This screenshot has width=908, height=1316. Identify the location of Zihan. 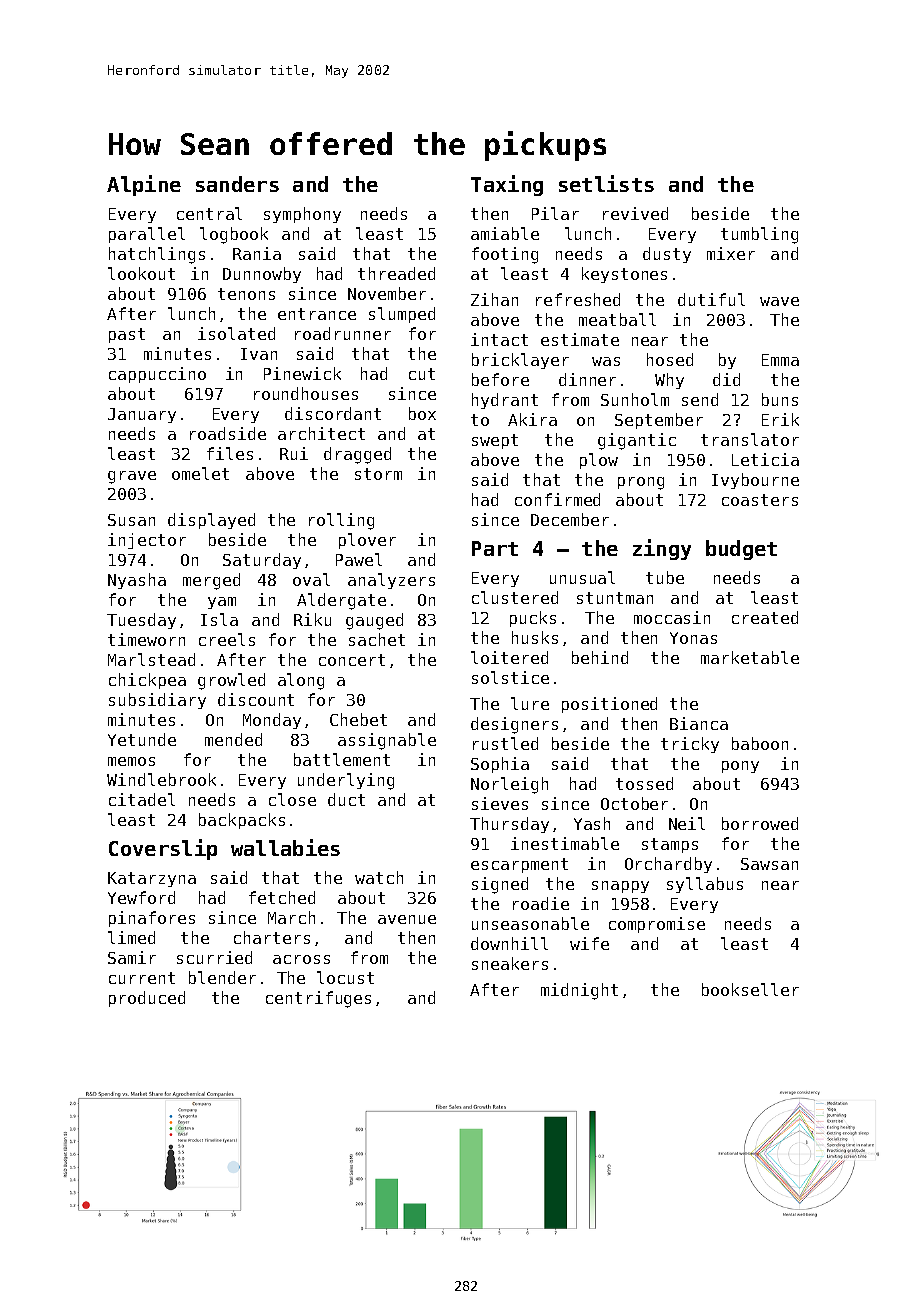
(494, 299).
